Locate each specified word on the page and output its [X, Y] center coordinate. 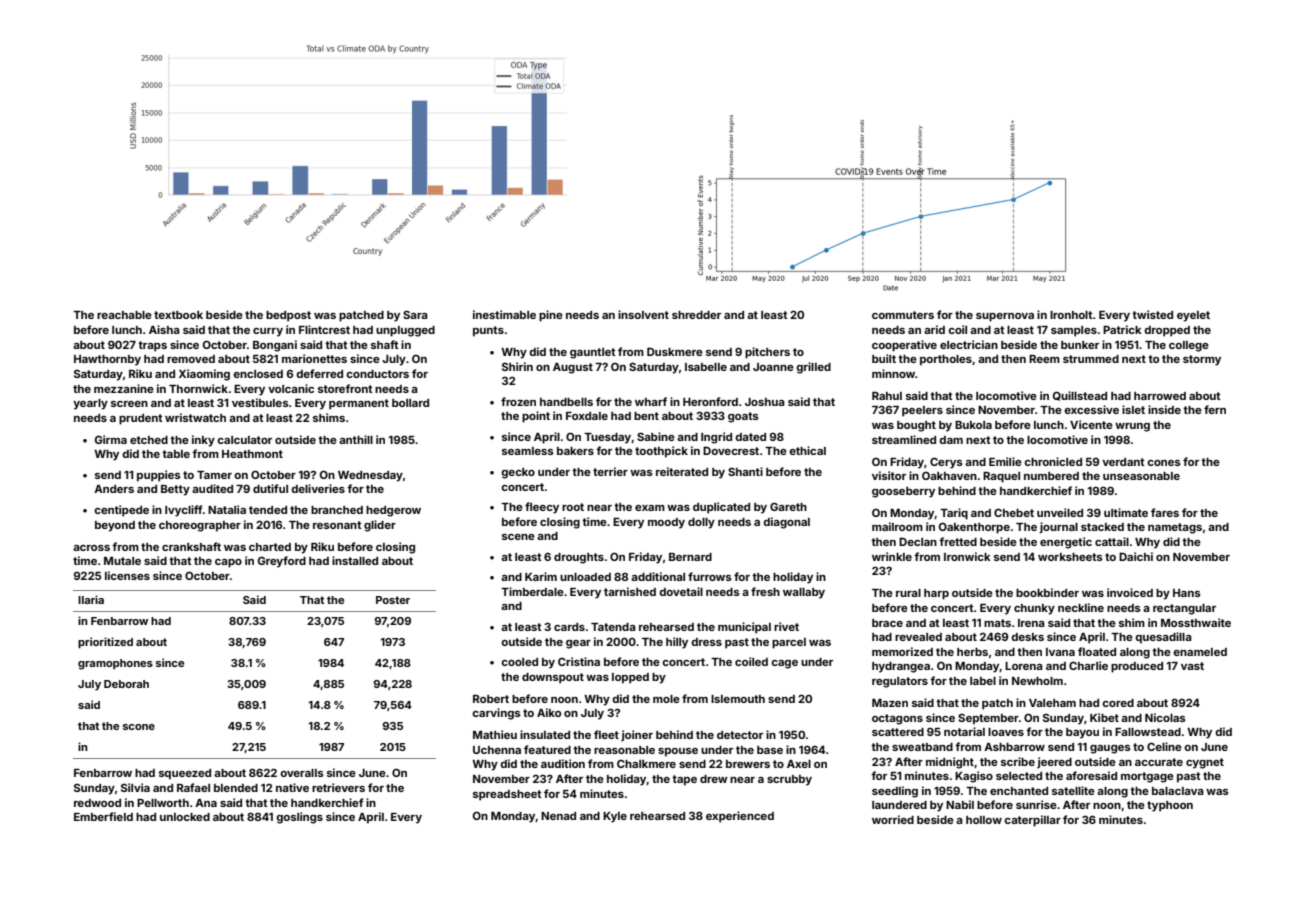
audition [563, 763]
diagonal [786, 523]
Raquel [1001, 477]
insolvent [643, 314]
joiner [637, 735]
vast [1192, 666]
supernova [1005, 317]
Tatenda [613, 627]
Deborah [126, 684]
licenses [127, 575]
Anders [114, 489]
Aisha [164, 329]
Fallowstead [1148, 732]
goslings [299, 818]
